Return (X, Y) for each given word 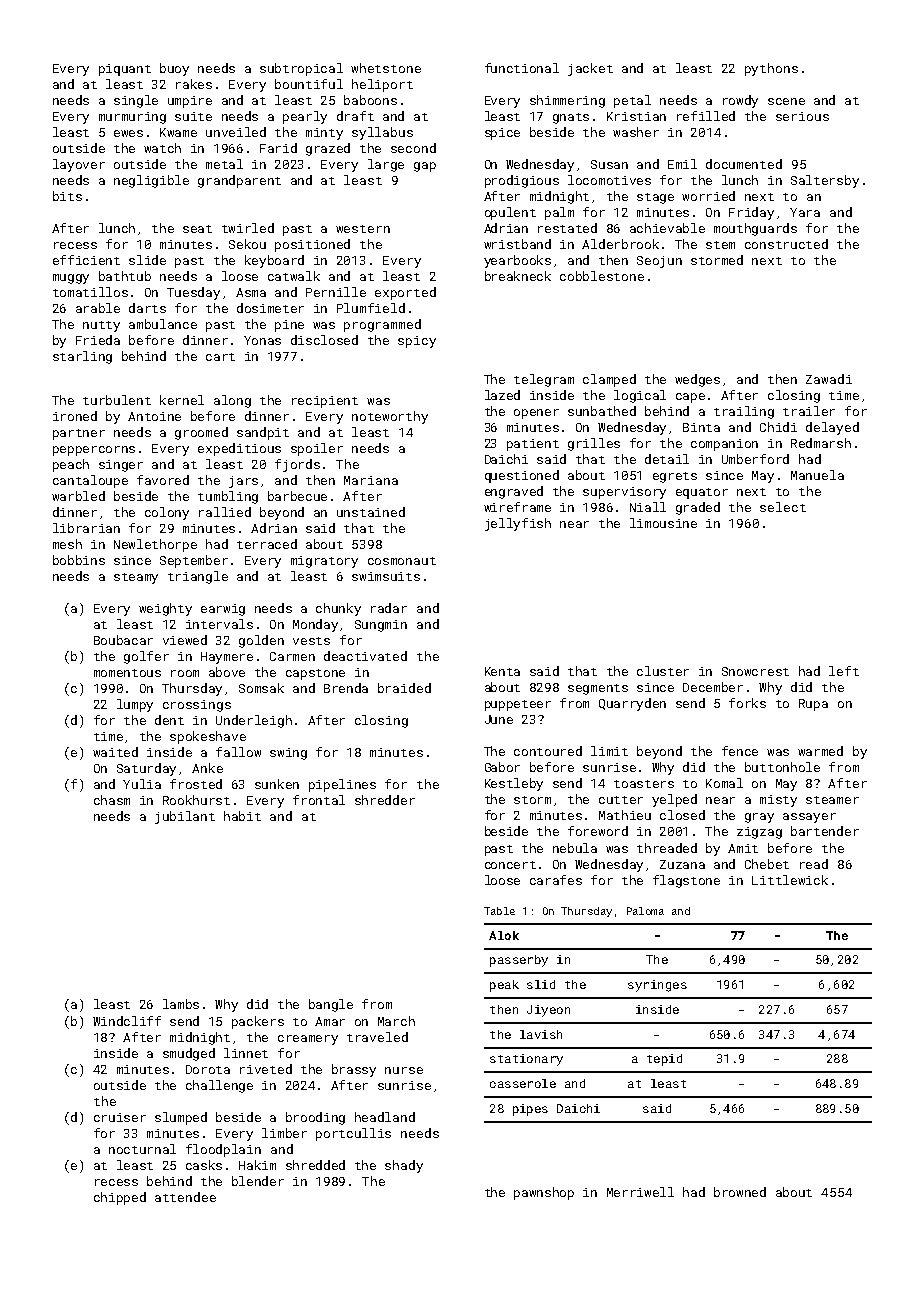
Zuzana (682, 864)
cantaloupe (90, 481)
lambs (181, 1004)
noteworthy (390, 417)
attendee (185, 1197)
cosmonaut (402, 561)
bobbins (79, 560)
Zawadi (829, 379)
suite (193, 116)
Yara (805, 212)
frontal (319, 800)
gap (425, 167)
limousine (663, 523)
